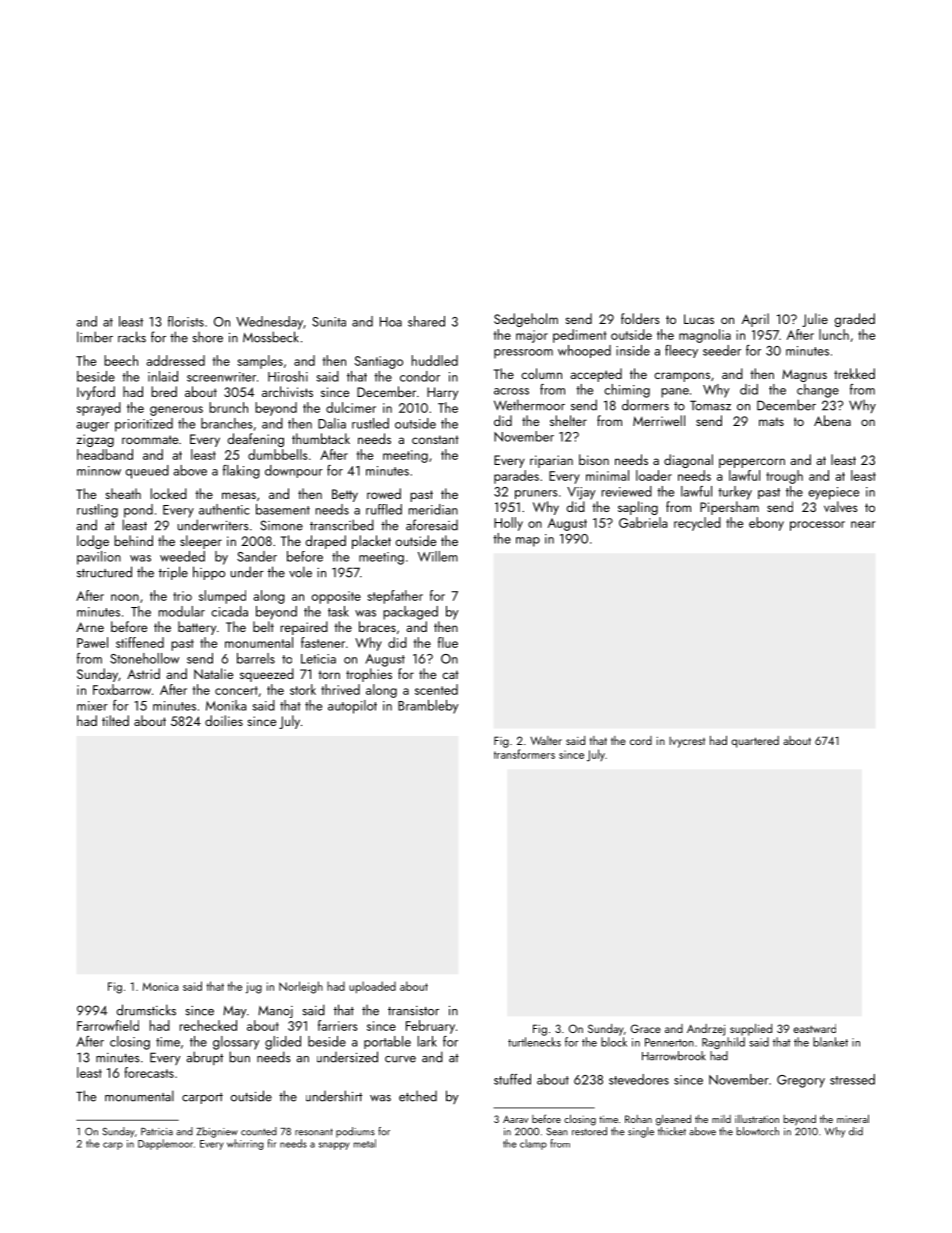 This screenshot has width=952, height=1233. I want to click on Andrzej, so click(706, 1030).
